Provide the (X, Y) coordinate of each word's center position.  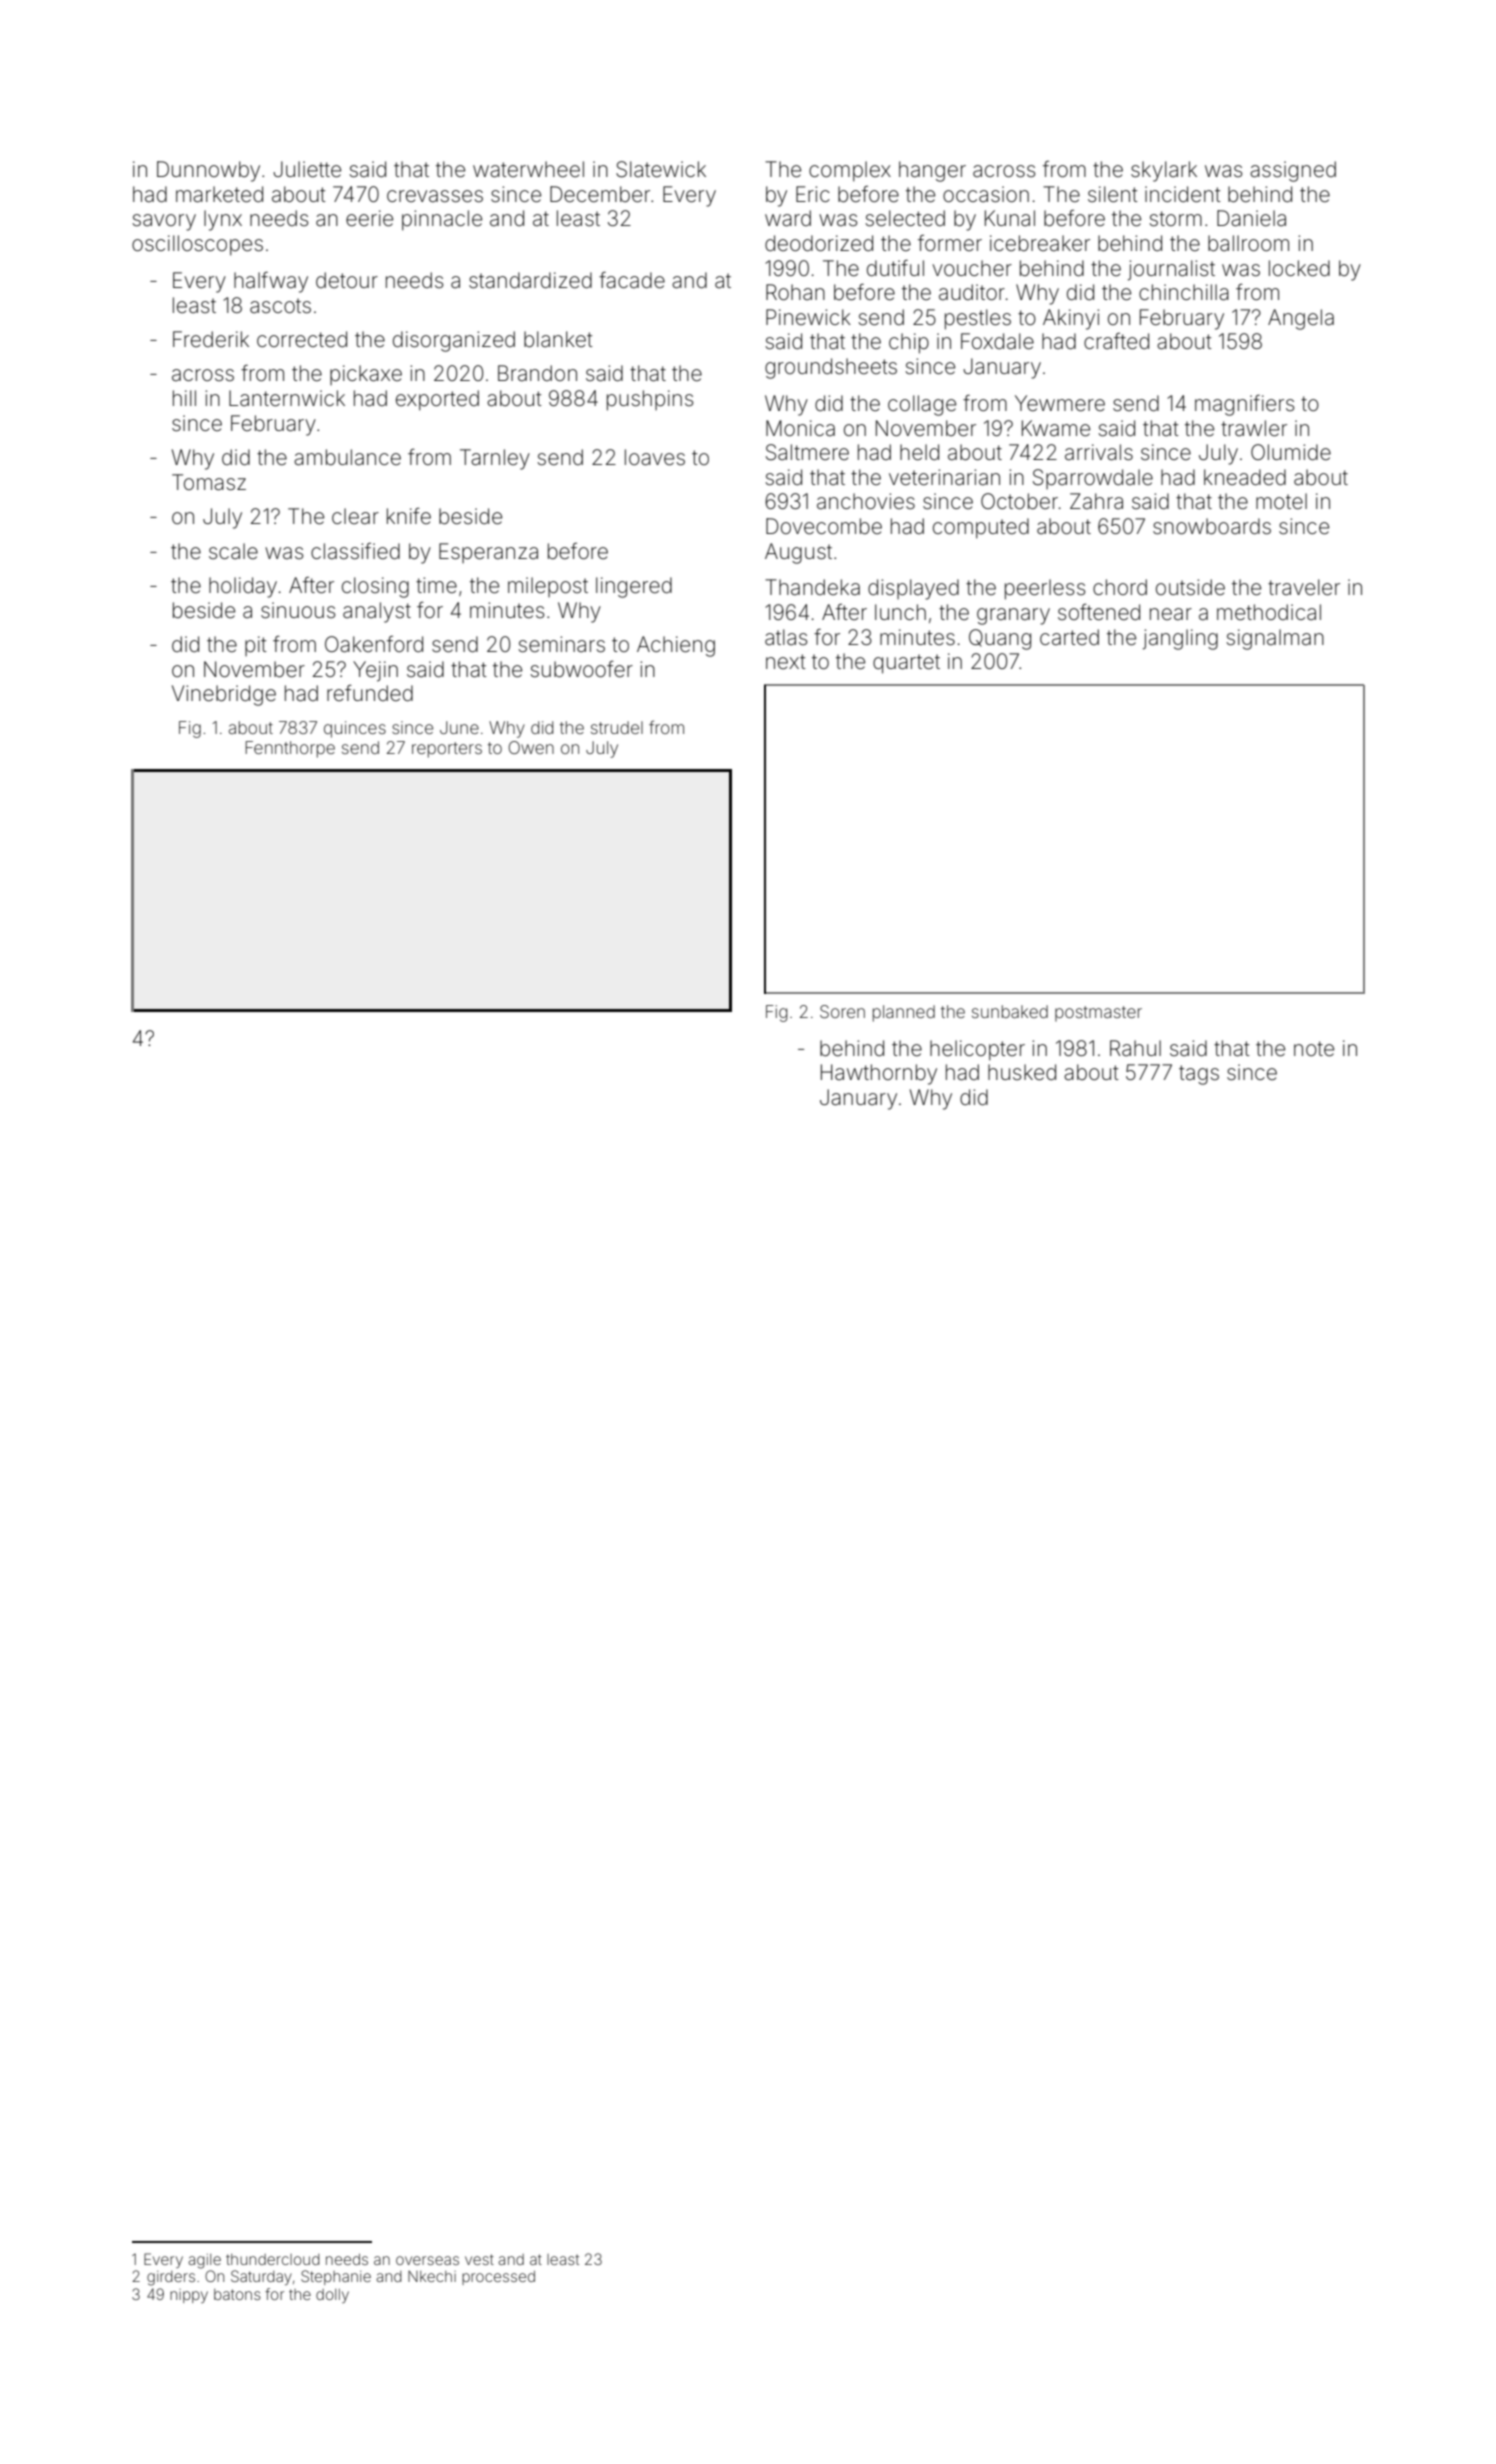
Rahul (1135, 1048)
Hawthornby (879, 1074)
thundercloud (273, 2259)
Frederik (211, 339)
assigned (1293, 171)
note (1314, 1049)
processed (498, 2278)
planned (904, 1013)
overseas (427, 2260)
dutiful (895, 267)
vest (479, 2259)
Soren (842, 1011)
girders (171, 2278)
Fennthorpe (290, 749)
